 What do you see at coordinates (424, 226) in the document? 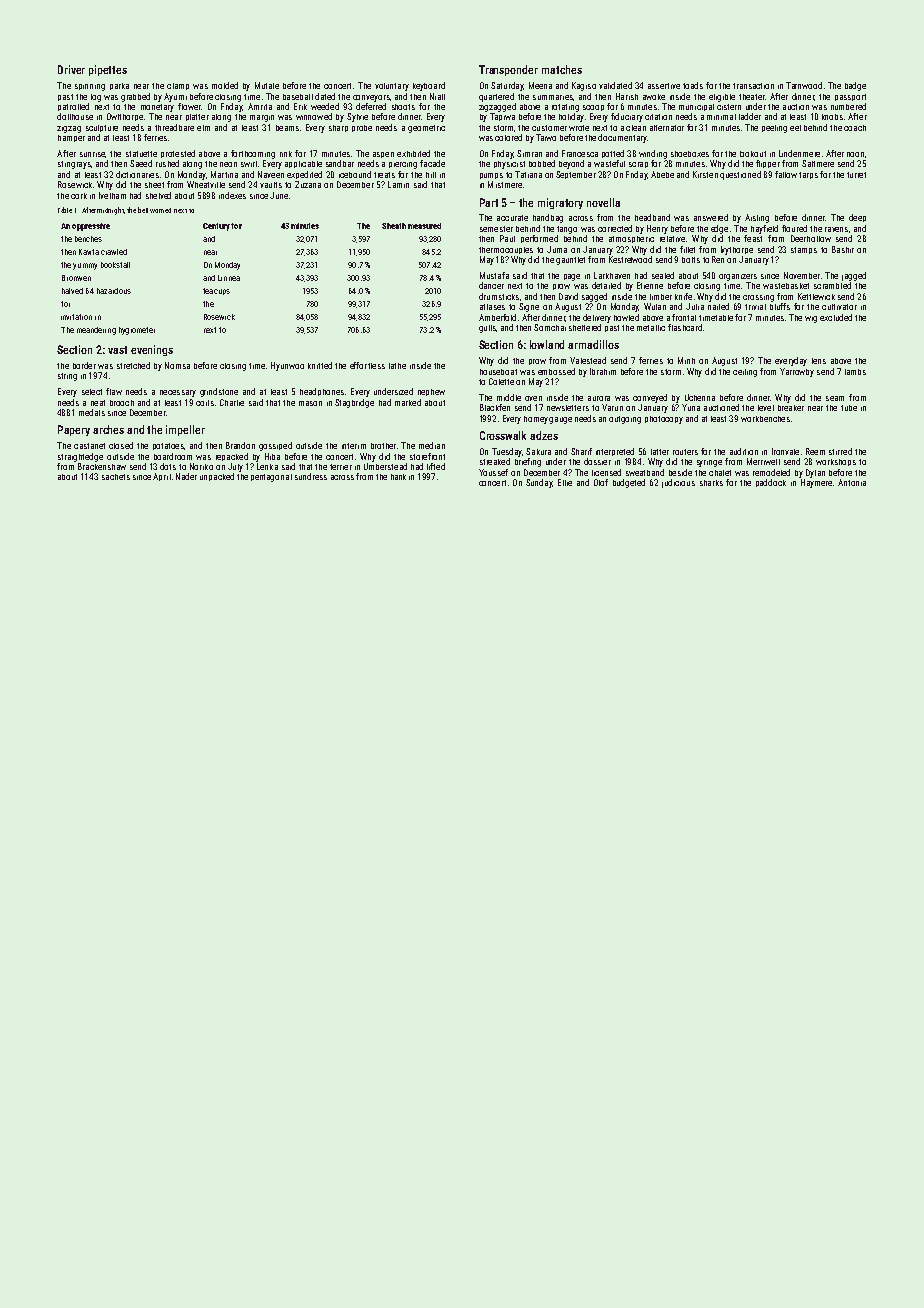
I see `measured` at bounding box center [424, 226].
